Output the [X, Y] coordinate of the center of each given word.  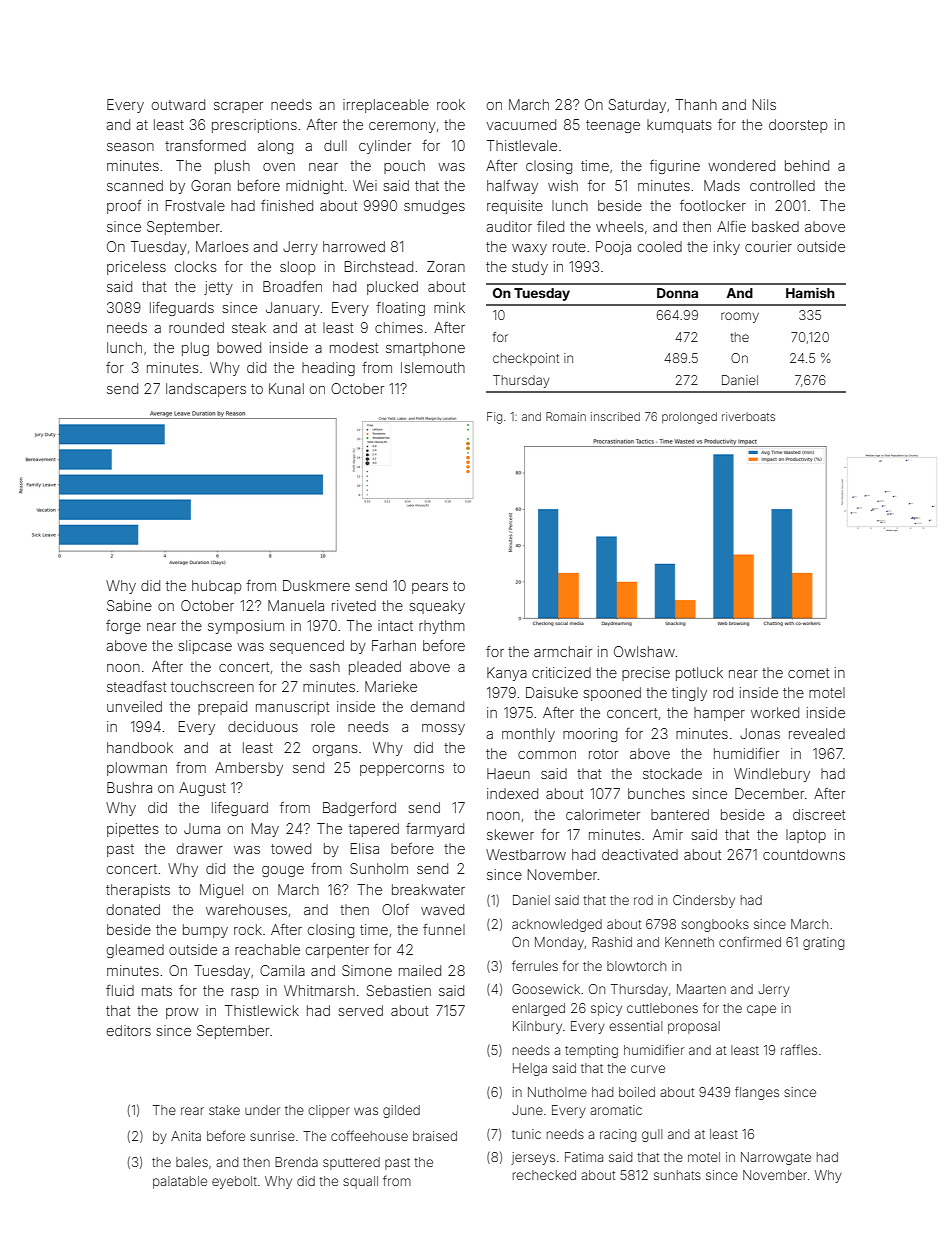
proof [124, 207]
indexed [512, 793]
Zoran [446, 266]
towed [291, 848]
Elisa [365, 848]
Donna [677, 293]
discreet [819, 814]
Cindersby [704, 901]
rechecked [544, 1175]
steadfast [136, 686]
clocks [196, 266]
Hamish [810, 292]
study [530, 268]
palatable [180, 1182]
